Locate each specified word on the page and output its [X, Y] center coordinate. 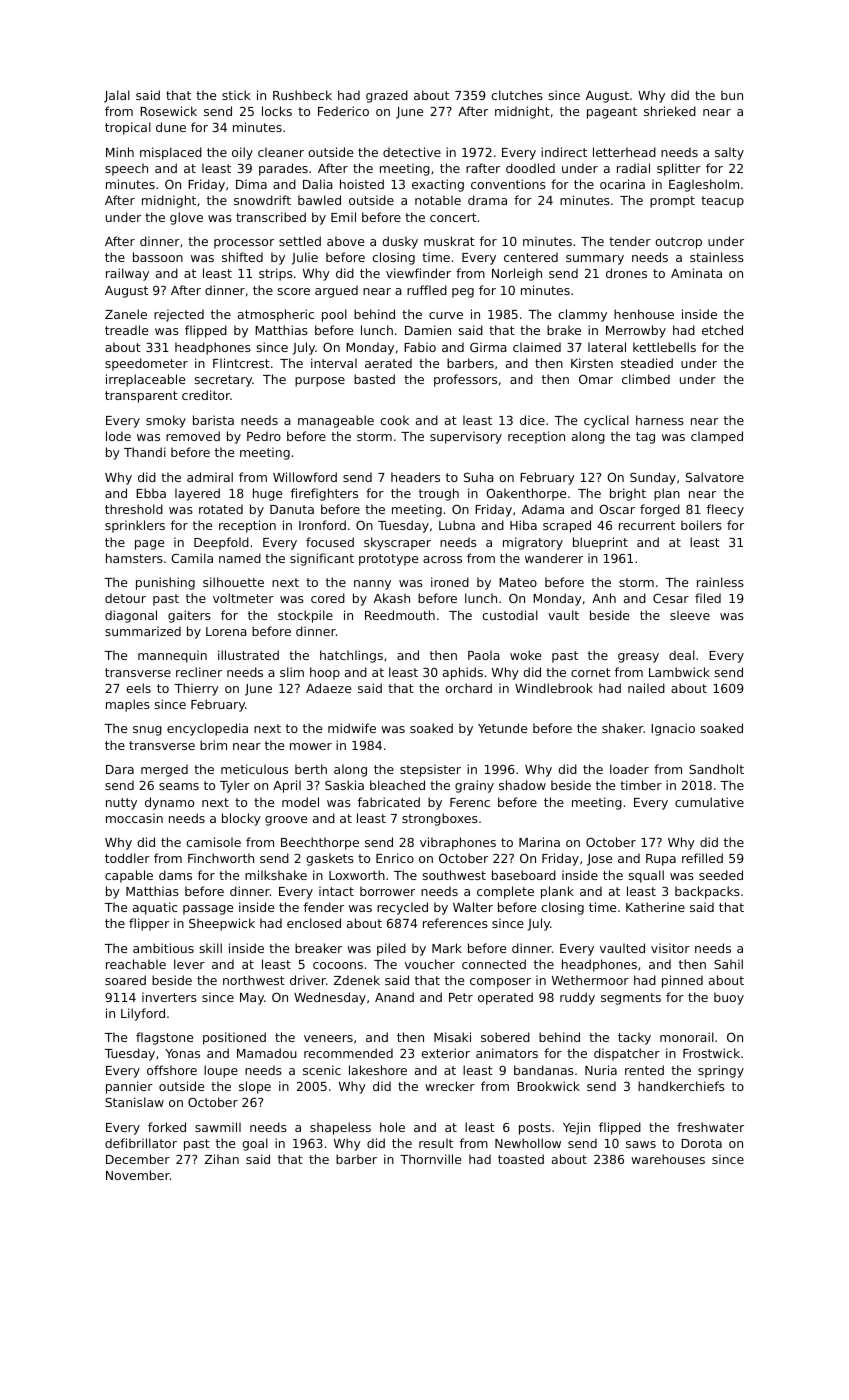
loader [629, 769]
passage [208, 910]
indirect [564, 152]
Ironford [322, 525]
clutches [517, 95]
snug [147, 731]
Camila [192, 558]
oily [242, 153]
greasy [638, 658]
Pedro [264, 436]
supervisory [466, 437]
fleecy [725, 510]
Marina [539, 842]
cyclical [606, 421]
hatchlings [351, 656]
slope [255, 1087]
